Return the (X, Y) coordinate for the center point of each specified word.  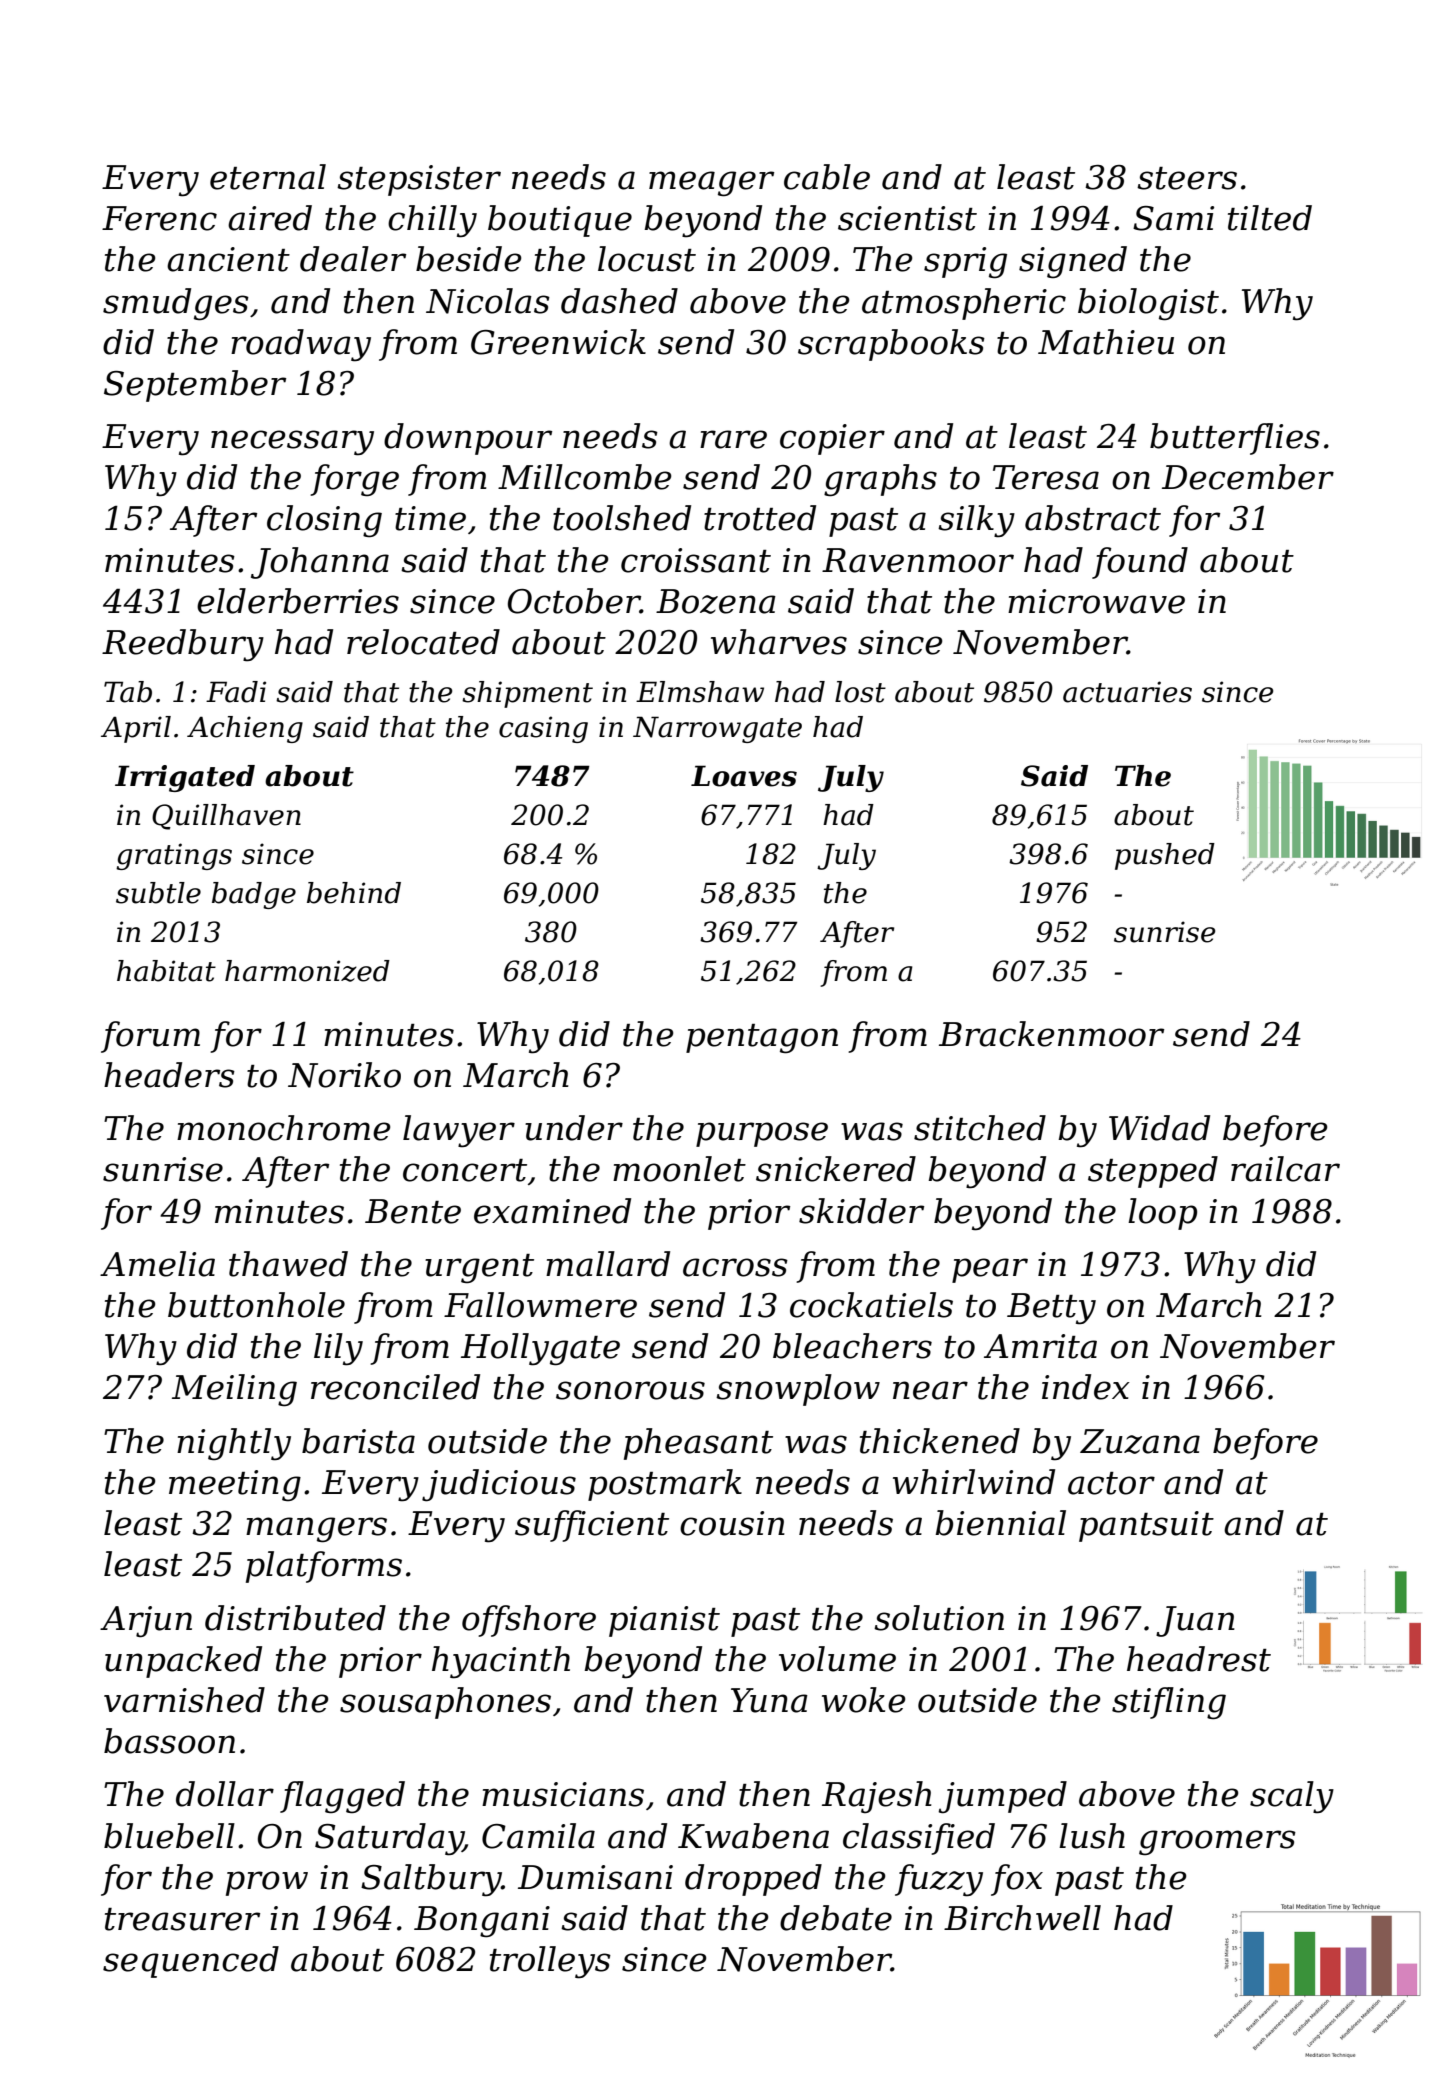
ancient (228, 259)
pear (990, 1270)
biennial (1000, 1523)
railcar (1285, 1169)
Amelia (157, 1264)
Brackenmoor (1051, 1034)
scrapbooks (891, 345)
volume (837, 1659)
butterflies (1235, 439)
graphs (880, 480)
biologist (1148, 304)
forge (354, 480)
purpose (762, 1134)
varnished (184, 1700)
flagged (342, 1797)
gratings (174, 856)
